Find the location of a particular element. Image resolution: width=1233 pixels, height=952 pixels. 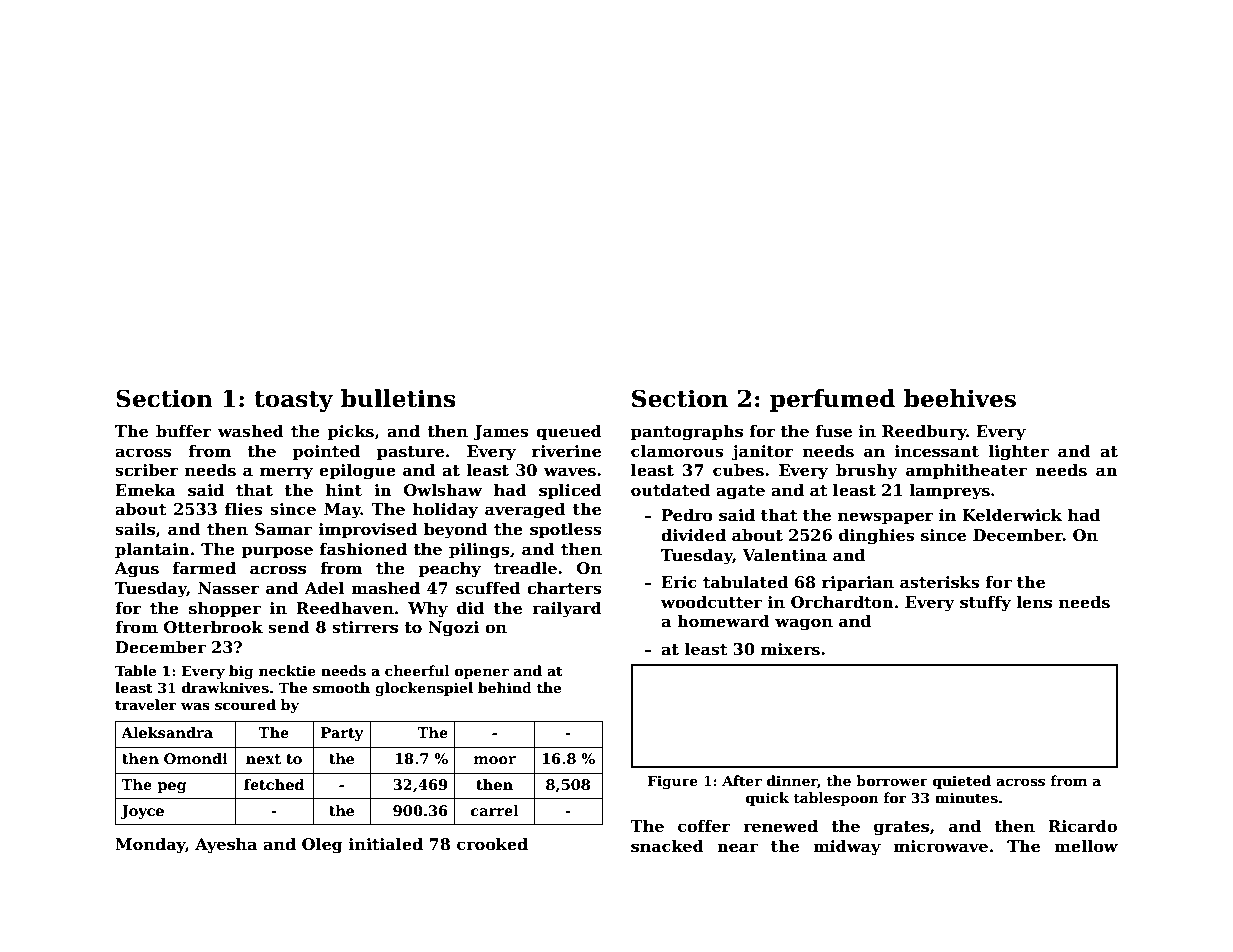

microwave is located at coordinates (941, 846).
